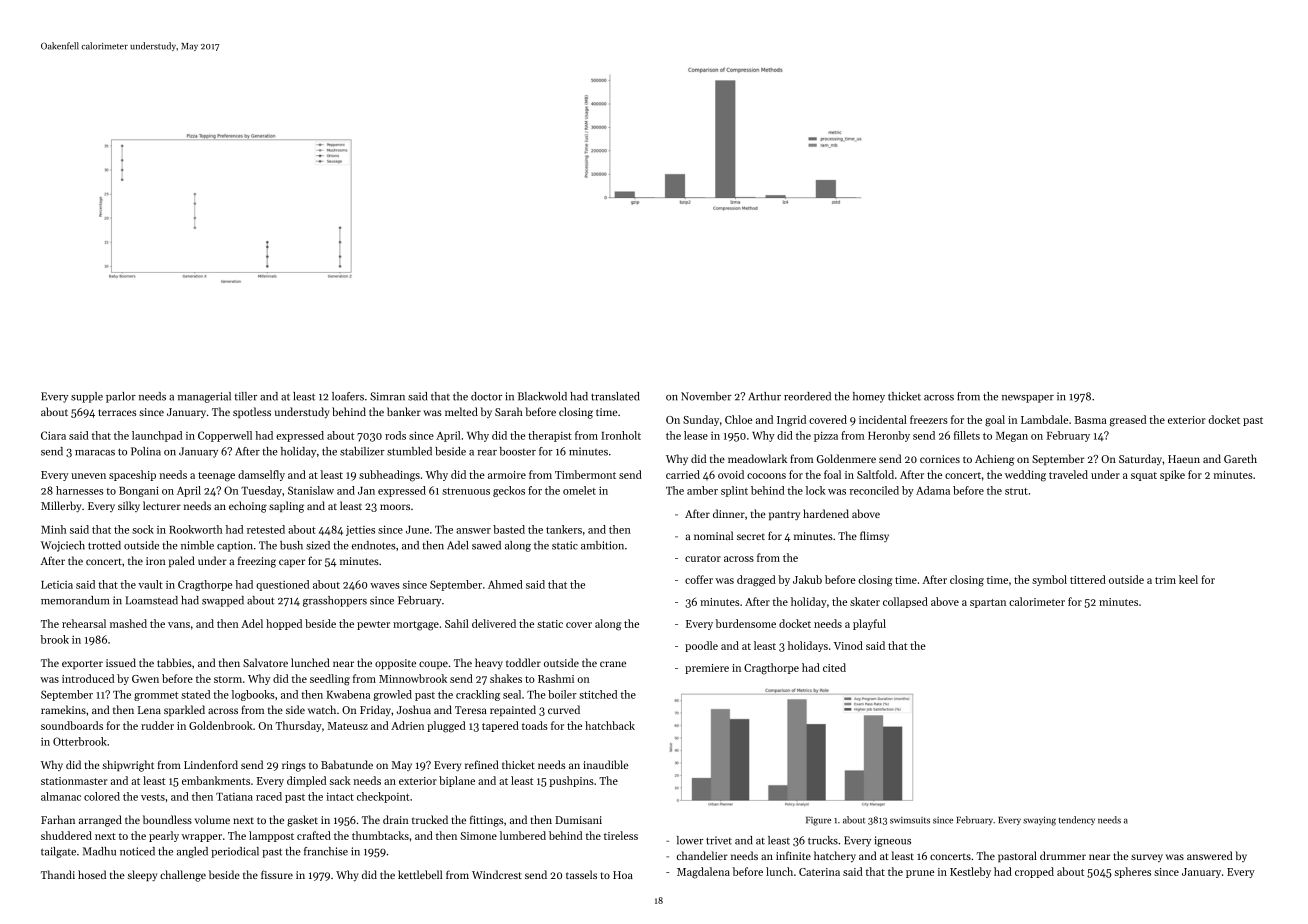  What do you see at coordinates (117, 412) in the document?
I see `terraces` at bounding box center [117, 412].
